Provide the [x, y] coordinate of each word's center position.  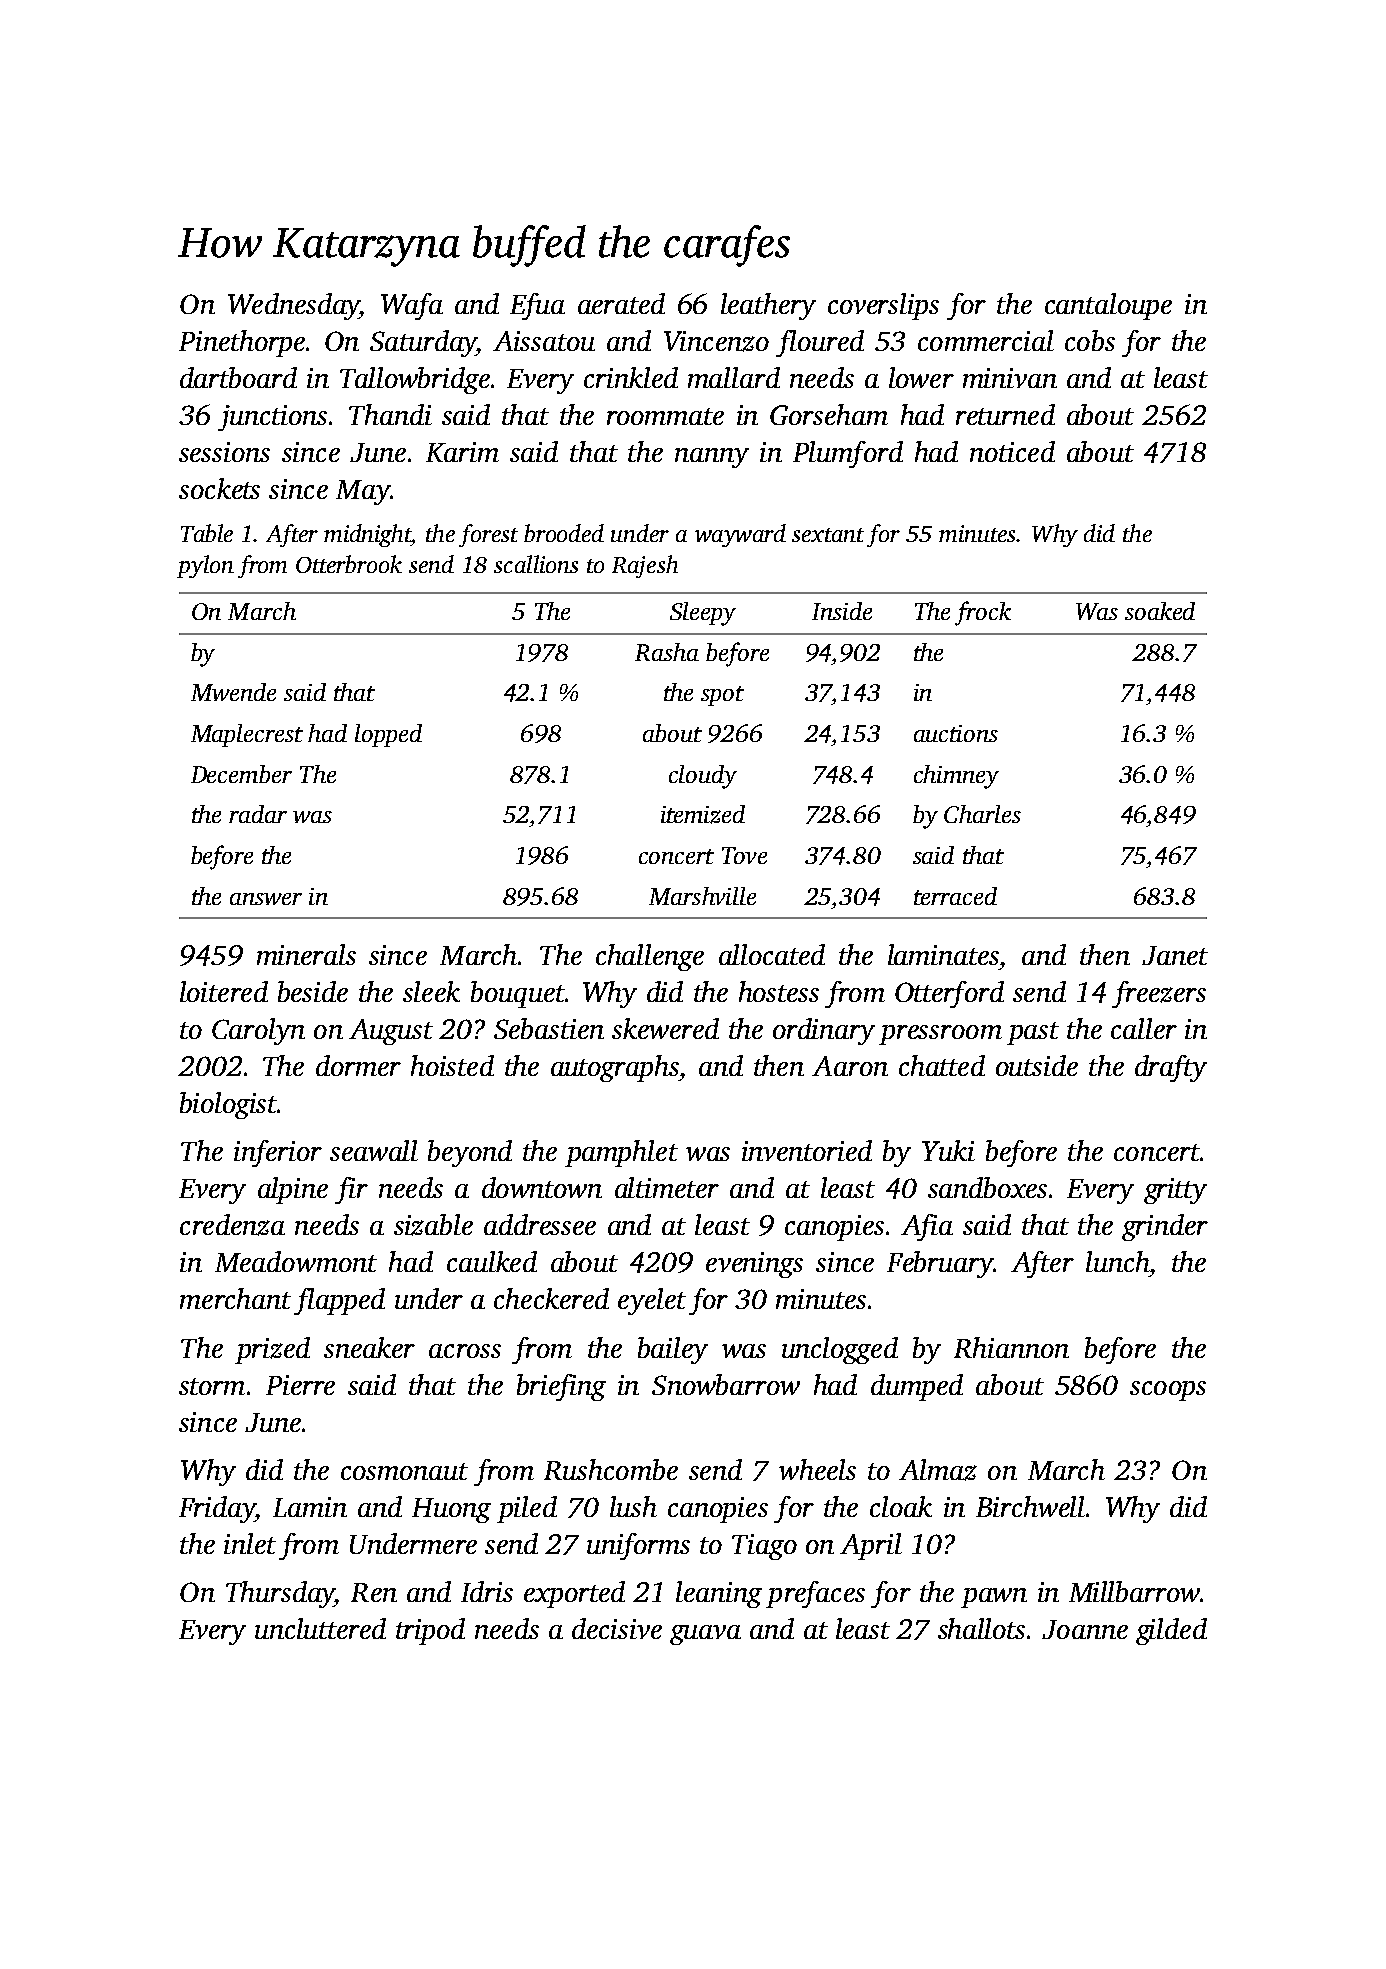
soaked [1160, 611]
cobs [1090, 340]
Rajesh [645, 566]
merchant [235, 1298]
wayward [740, 535]
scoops [1168, 1391]
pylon [205, 566]
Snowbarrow [726, 1384]
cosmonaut [404, 1471]
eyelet [652, 1301]
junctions [272, 418]
